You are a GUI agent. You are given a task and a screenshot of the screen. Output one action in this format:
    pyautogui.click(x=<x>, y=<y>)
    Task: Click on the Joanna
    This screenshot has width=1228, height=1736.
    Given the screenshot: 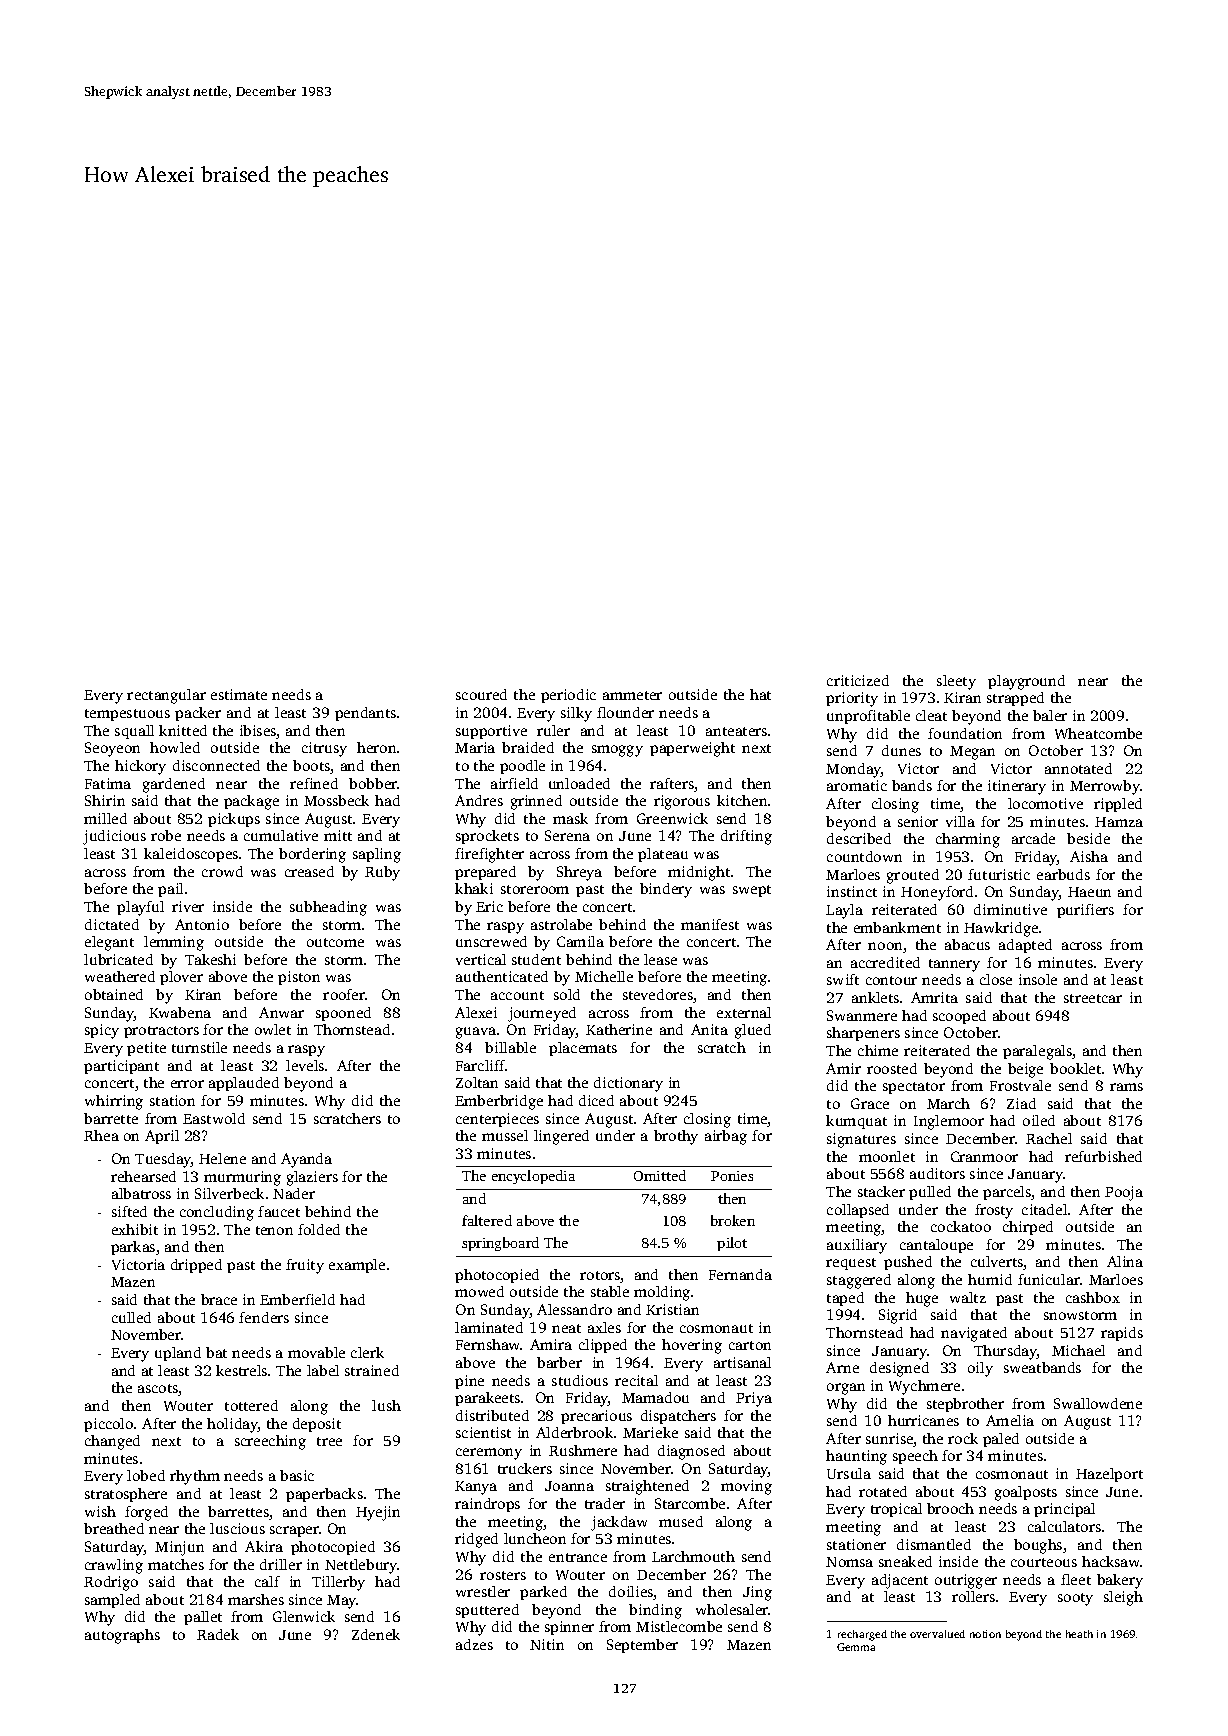 What is the action you would take?
    pyautogui.click(x=569, y=1486)
